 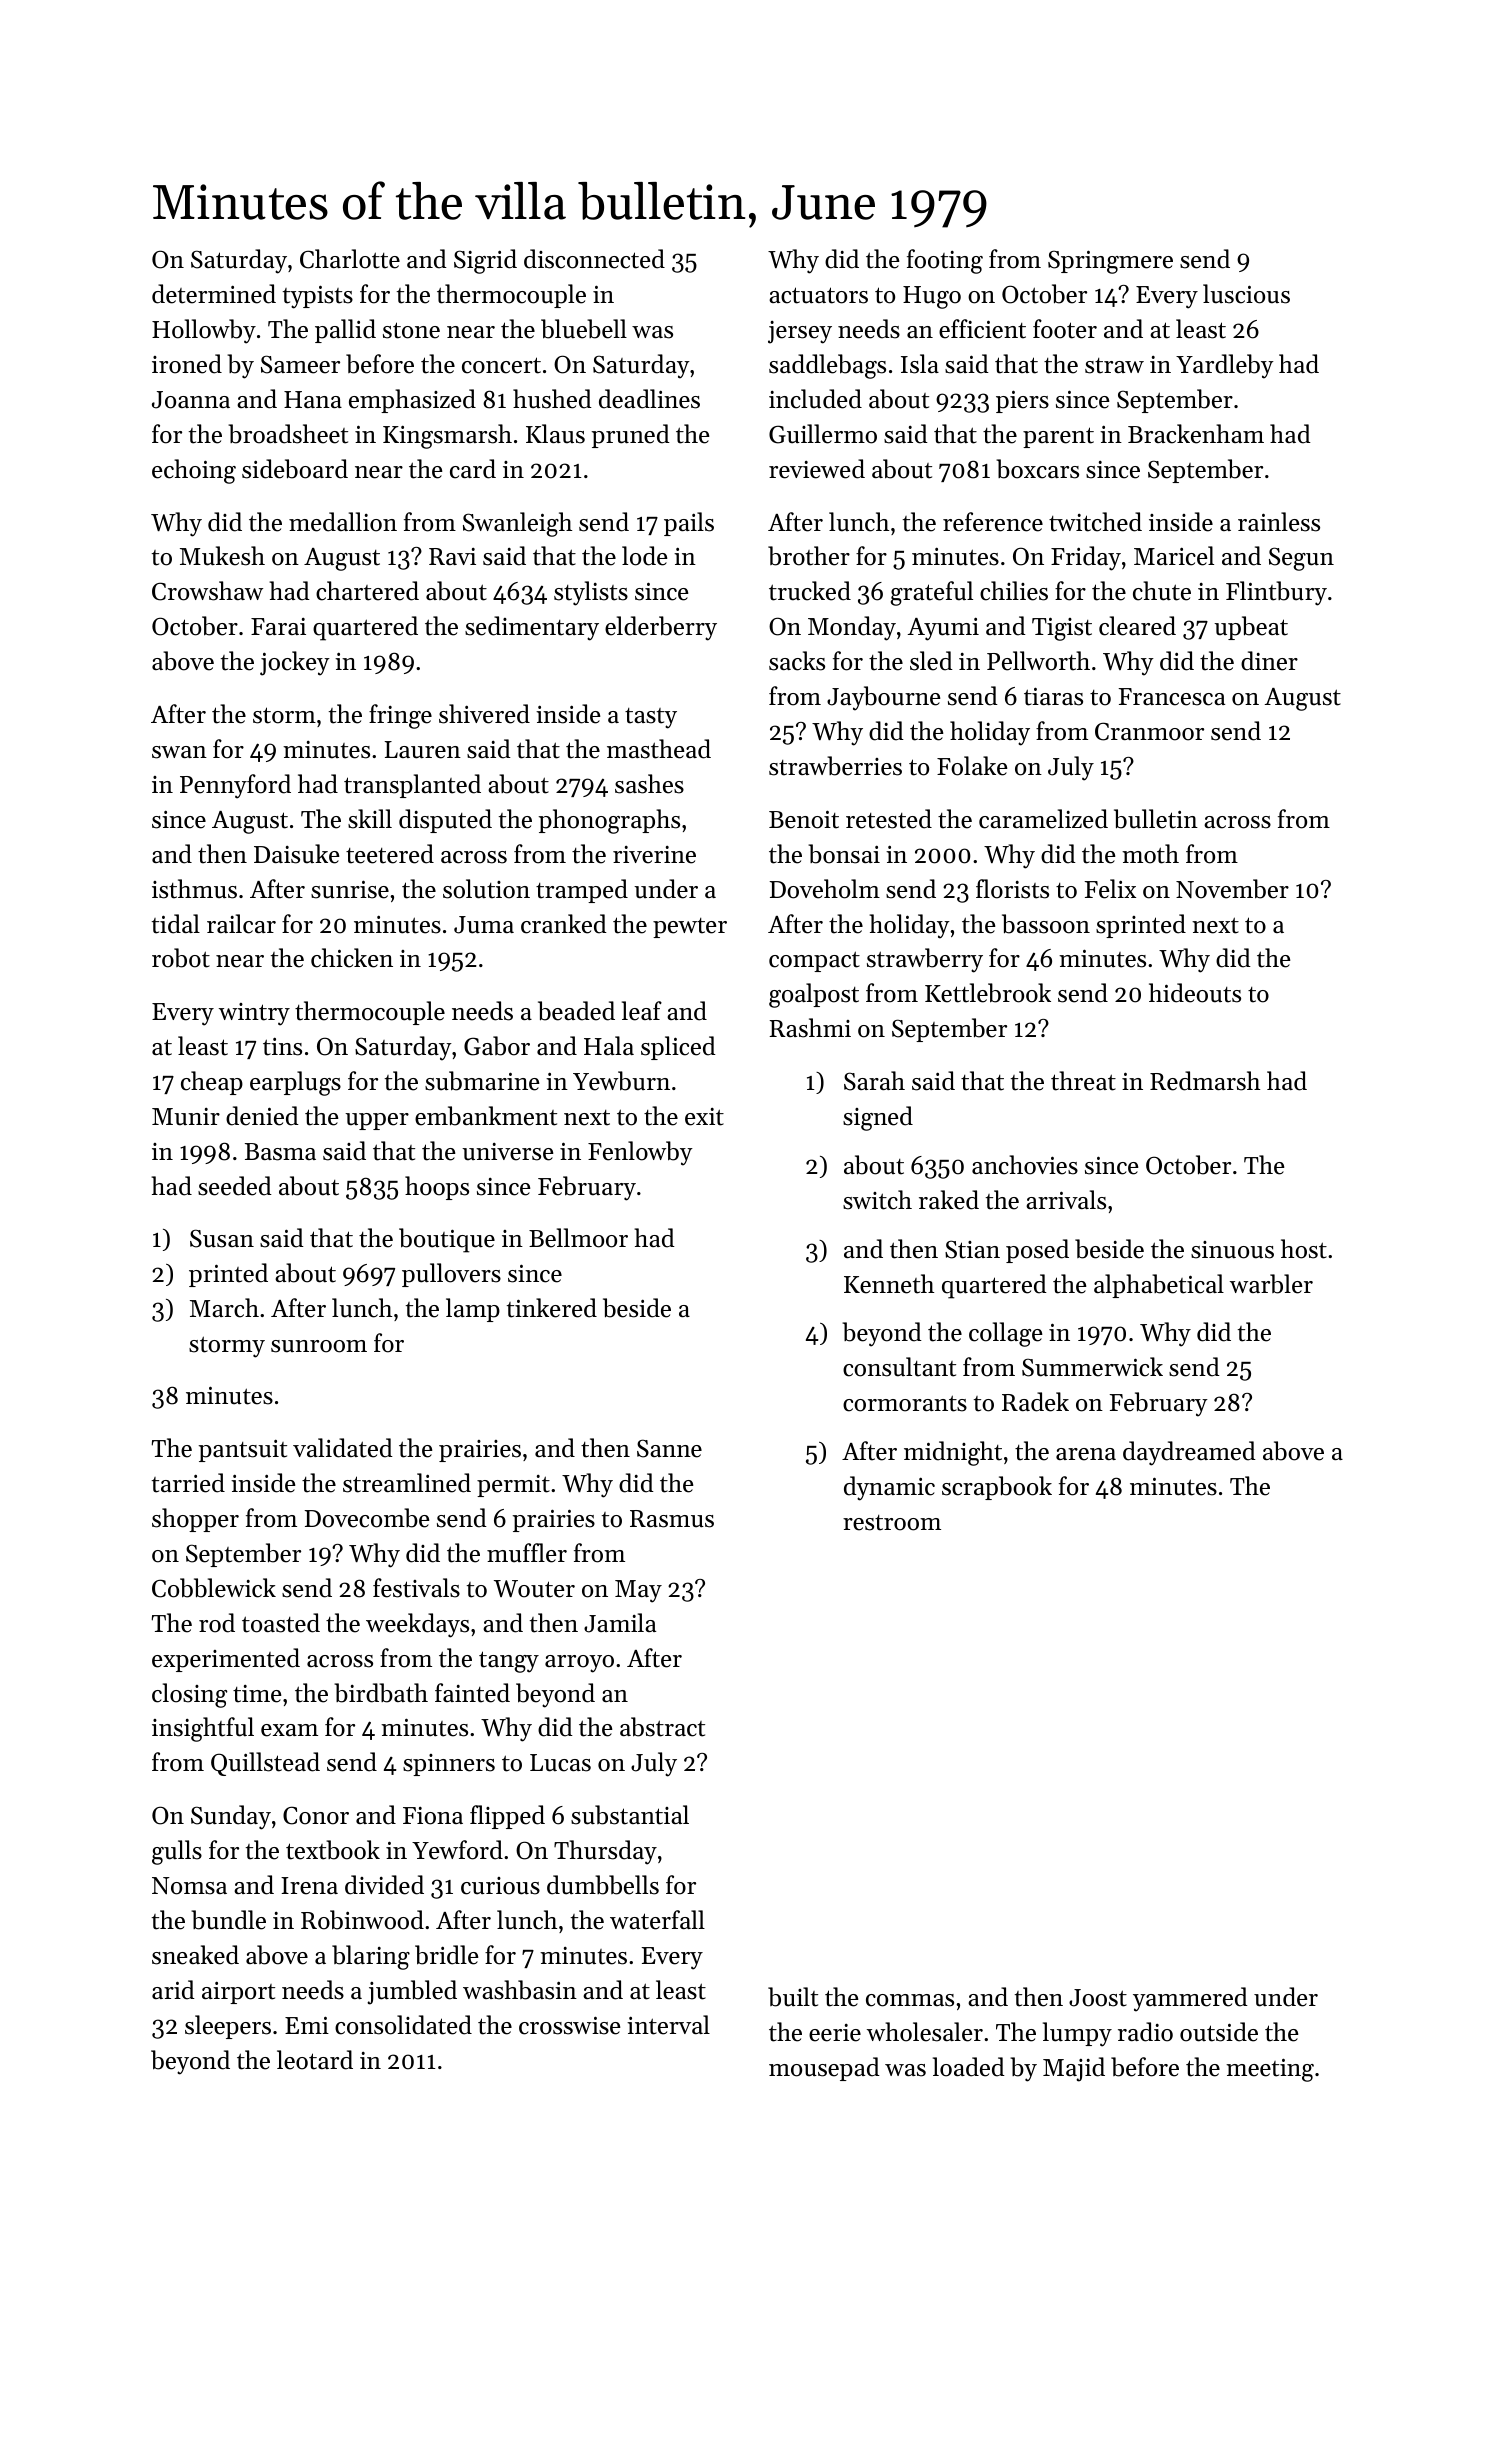 What do you see at coordinates (594, 259) in the screenshot?
I see `disconnected` at bounding box center [594, 259].
